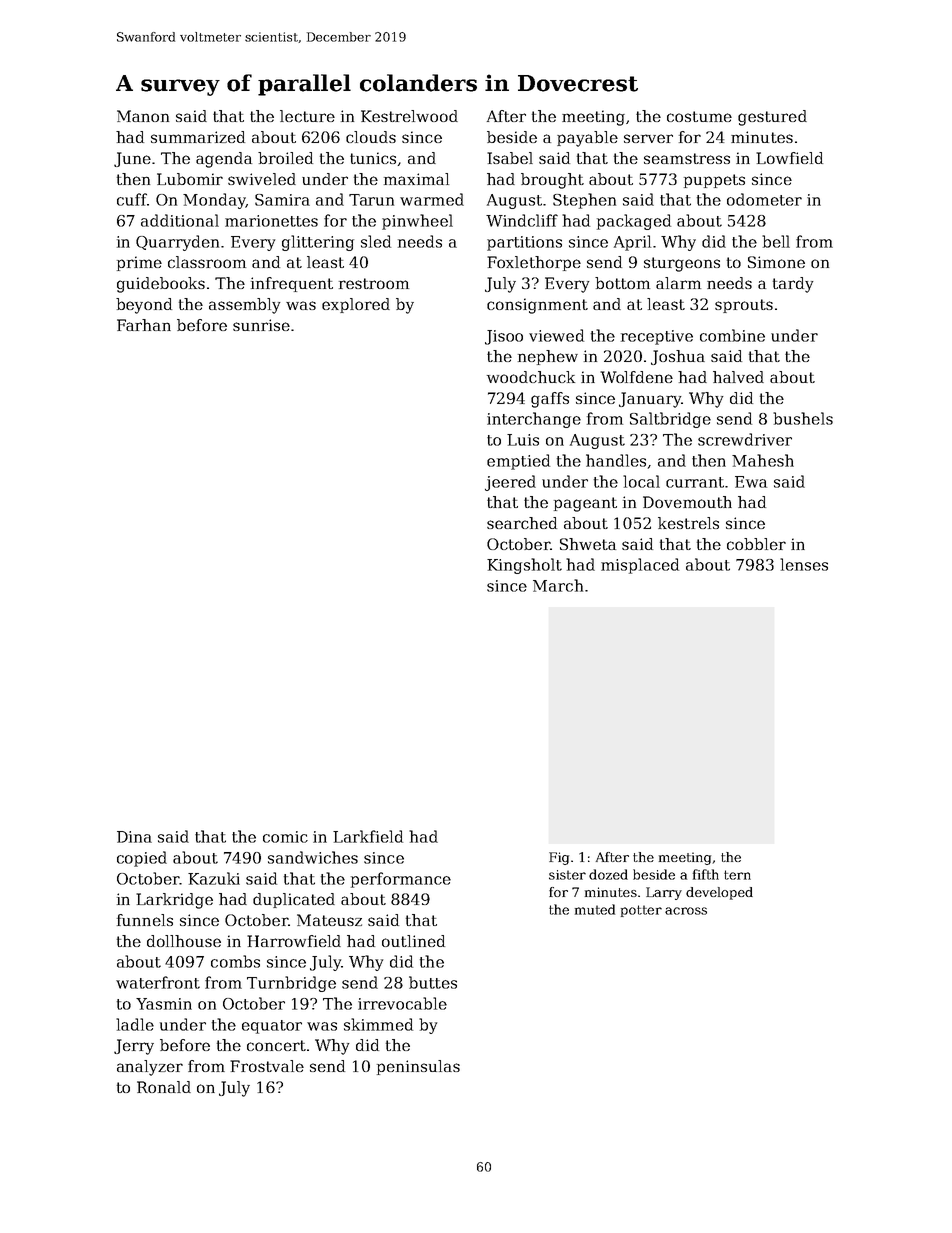 This document has width=952, height=1233. What do you see at coordinates (132, 199) in the document?
I see `cuff` at bounding box center [132, 199].
